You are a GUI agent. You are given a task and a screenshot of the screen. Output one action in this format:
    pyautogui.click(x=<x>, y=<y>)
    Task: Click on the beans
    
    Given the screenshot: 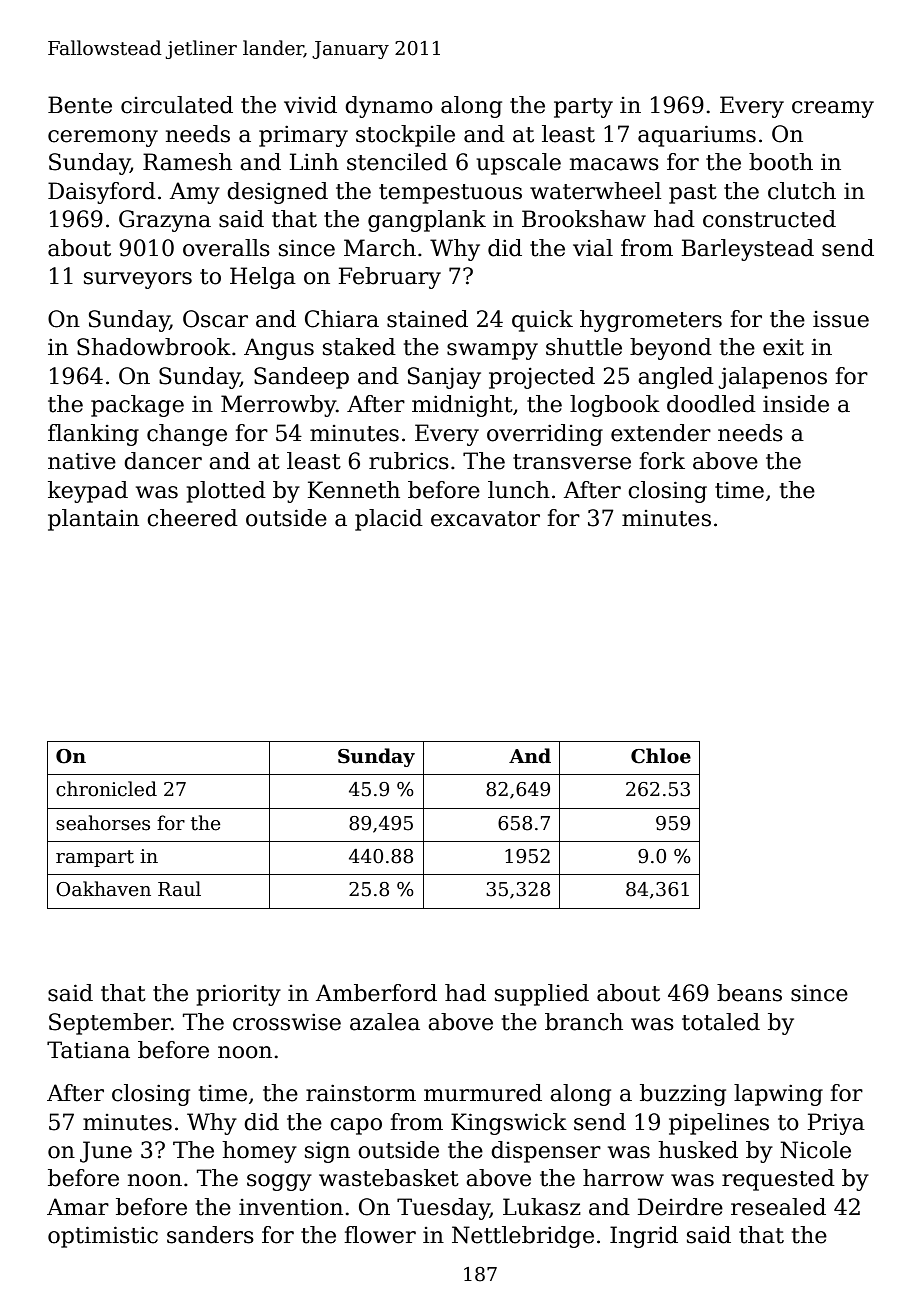 What is the action you would take?
    pyautogui.click(x=749, y=993)
